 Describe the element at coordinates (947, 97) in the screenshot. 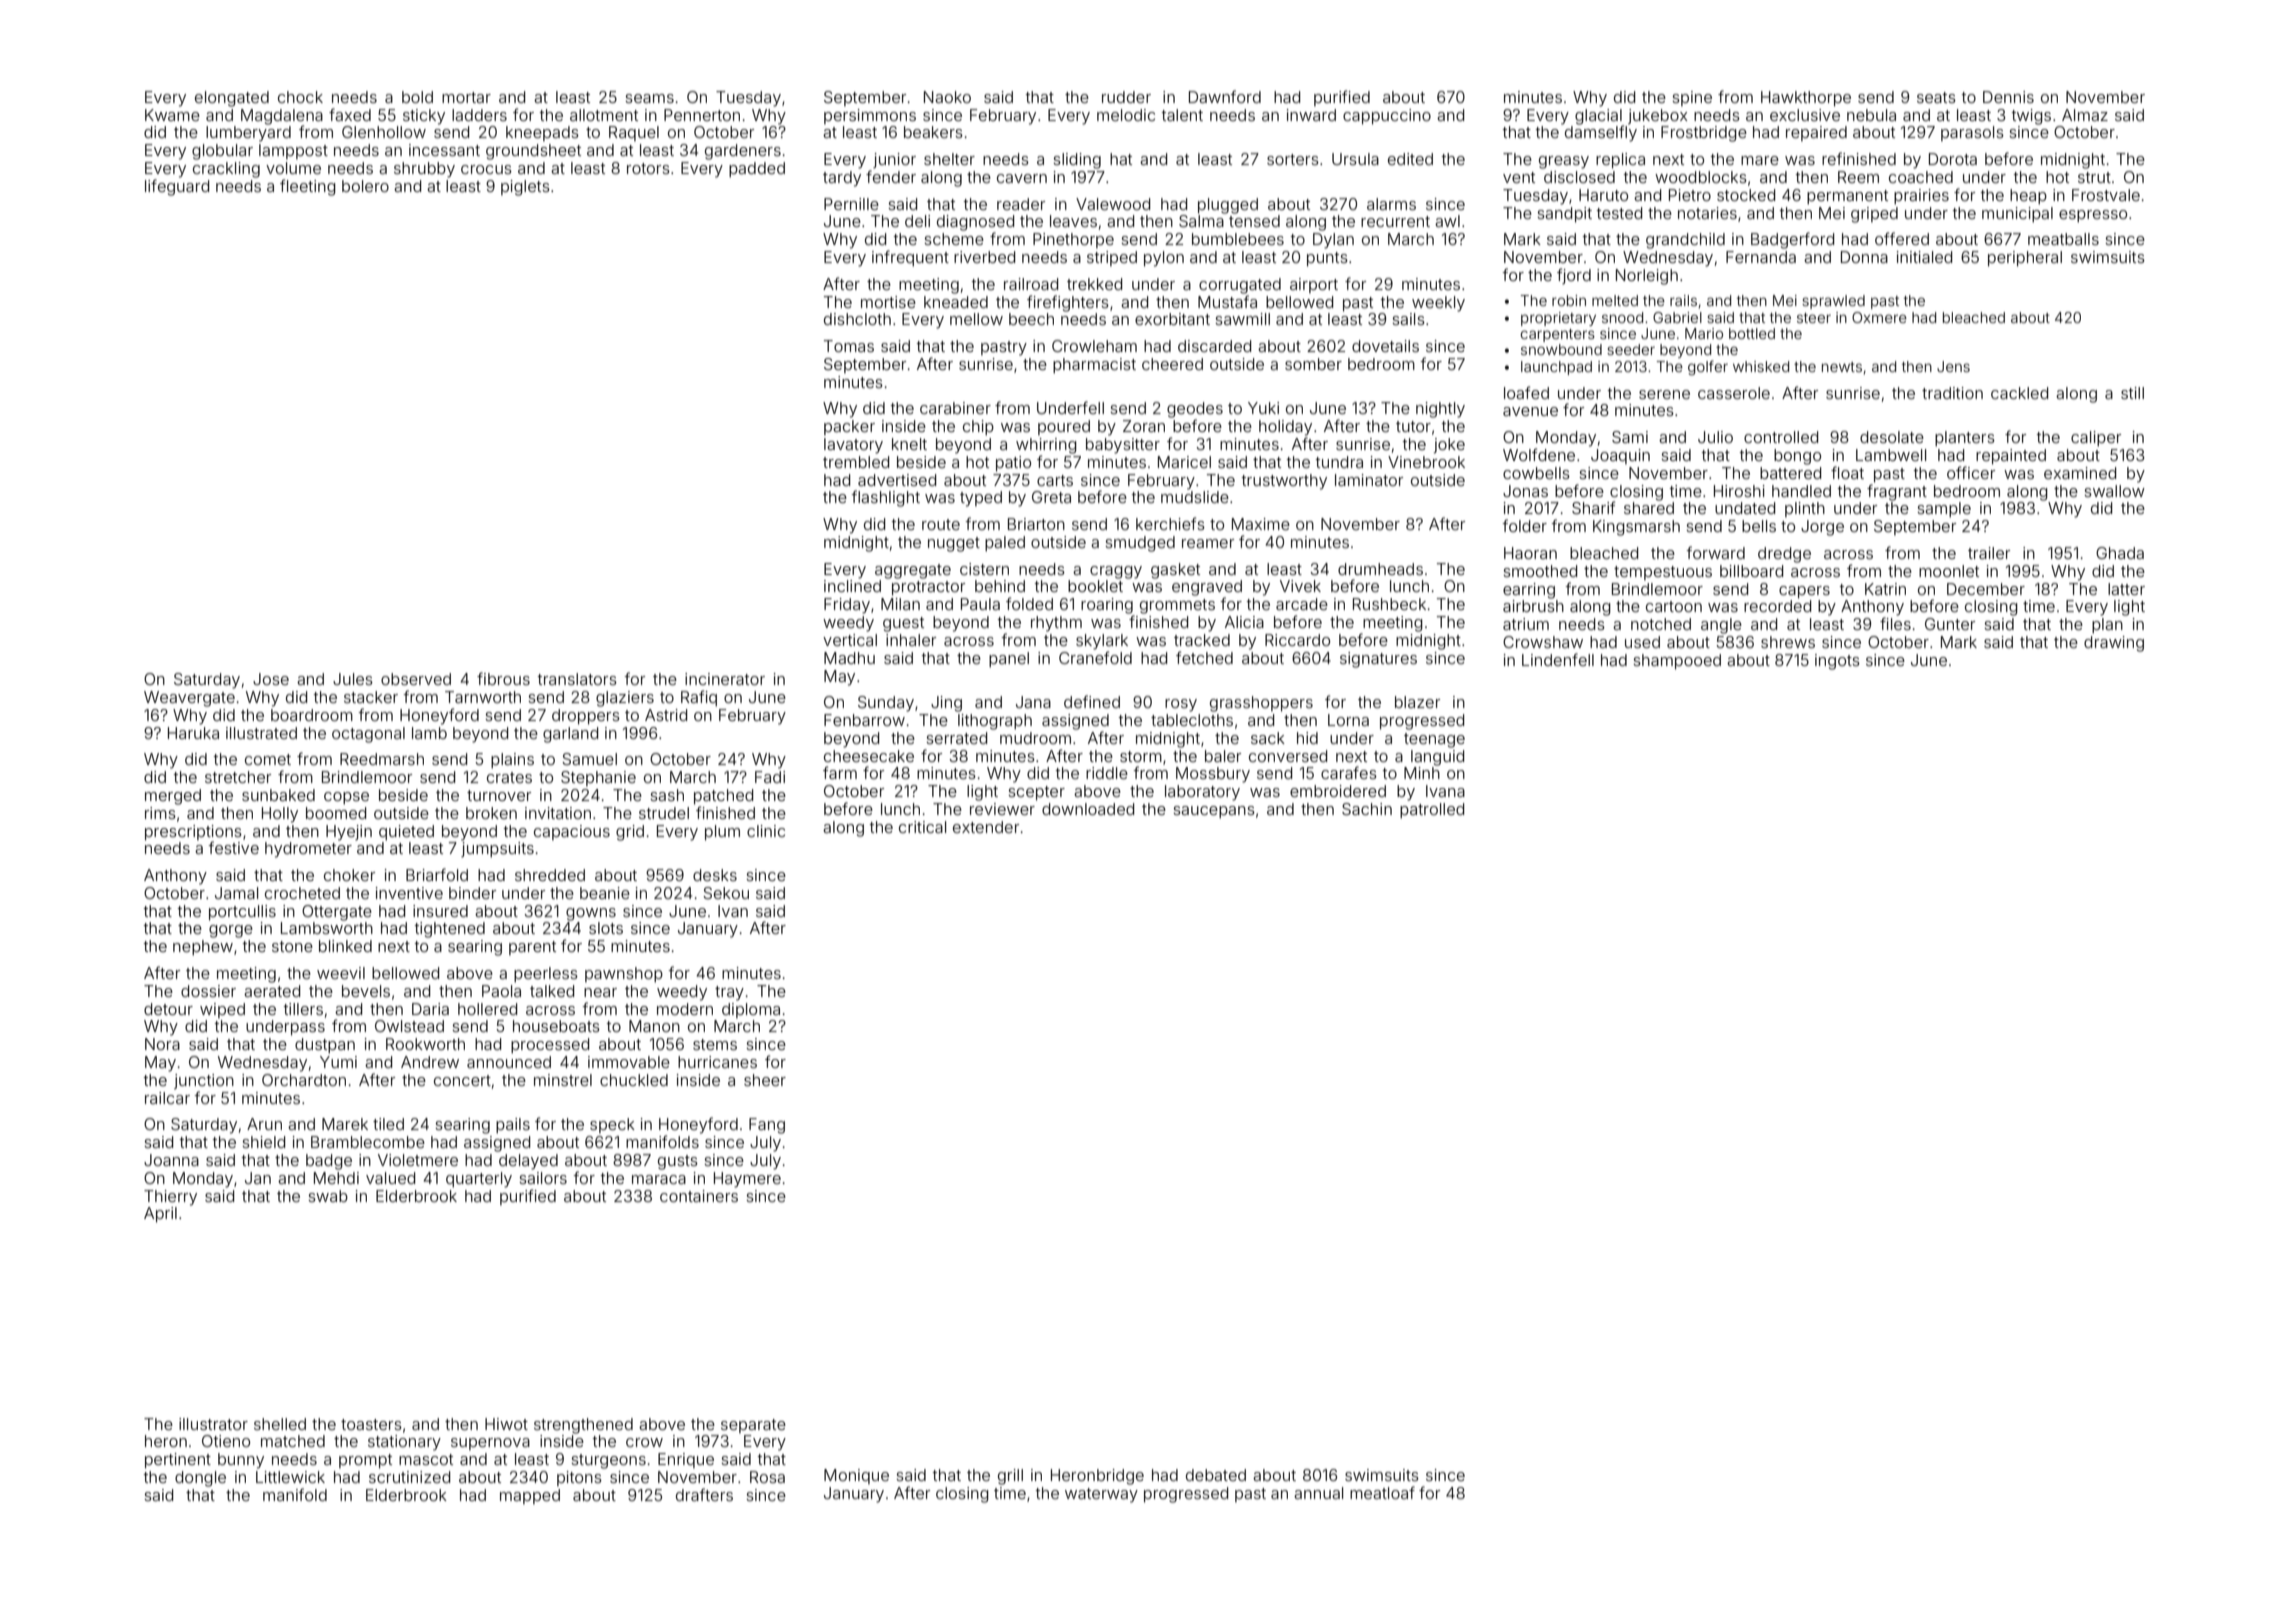

I see `Naoko` at that location.
